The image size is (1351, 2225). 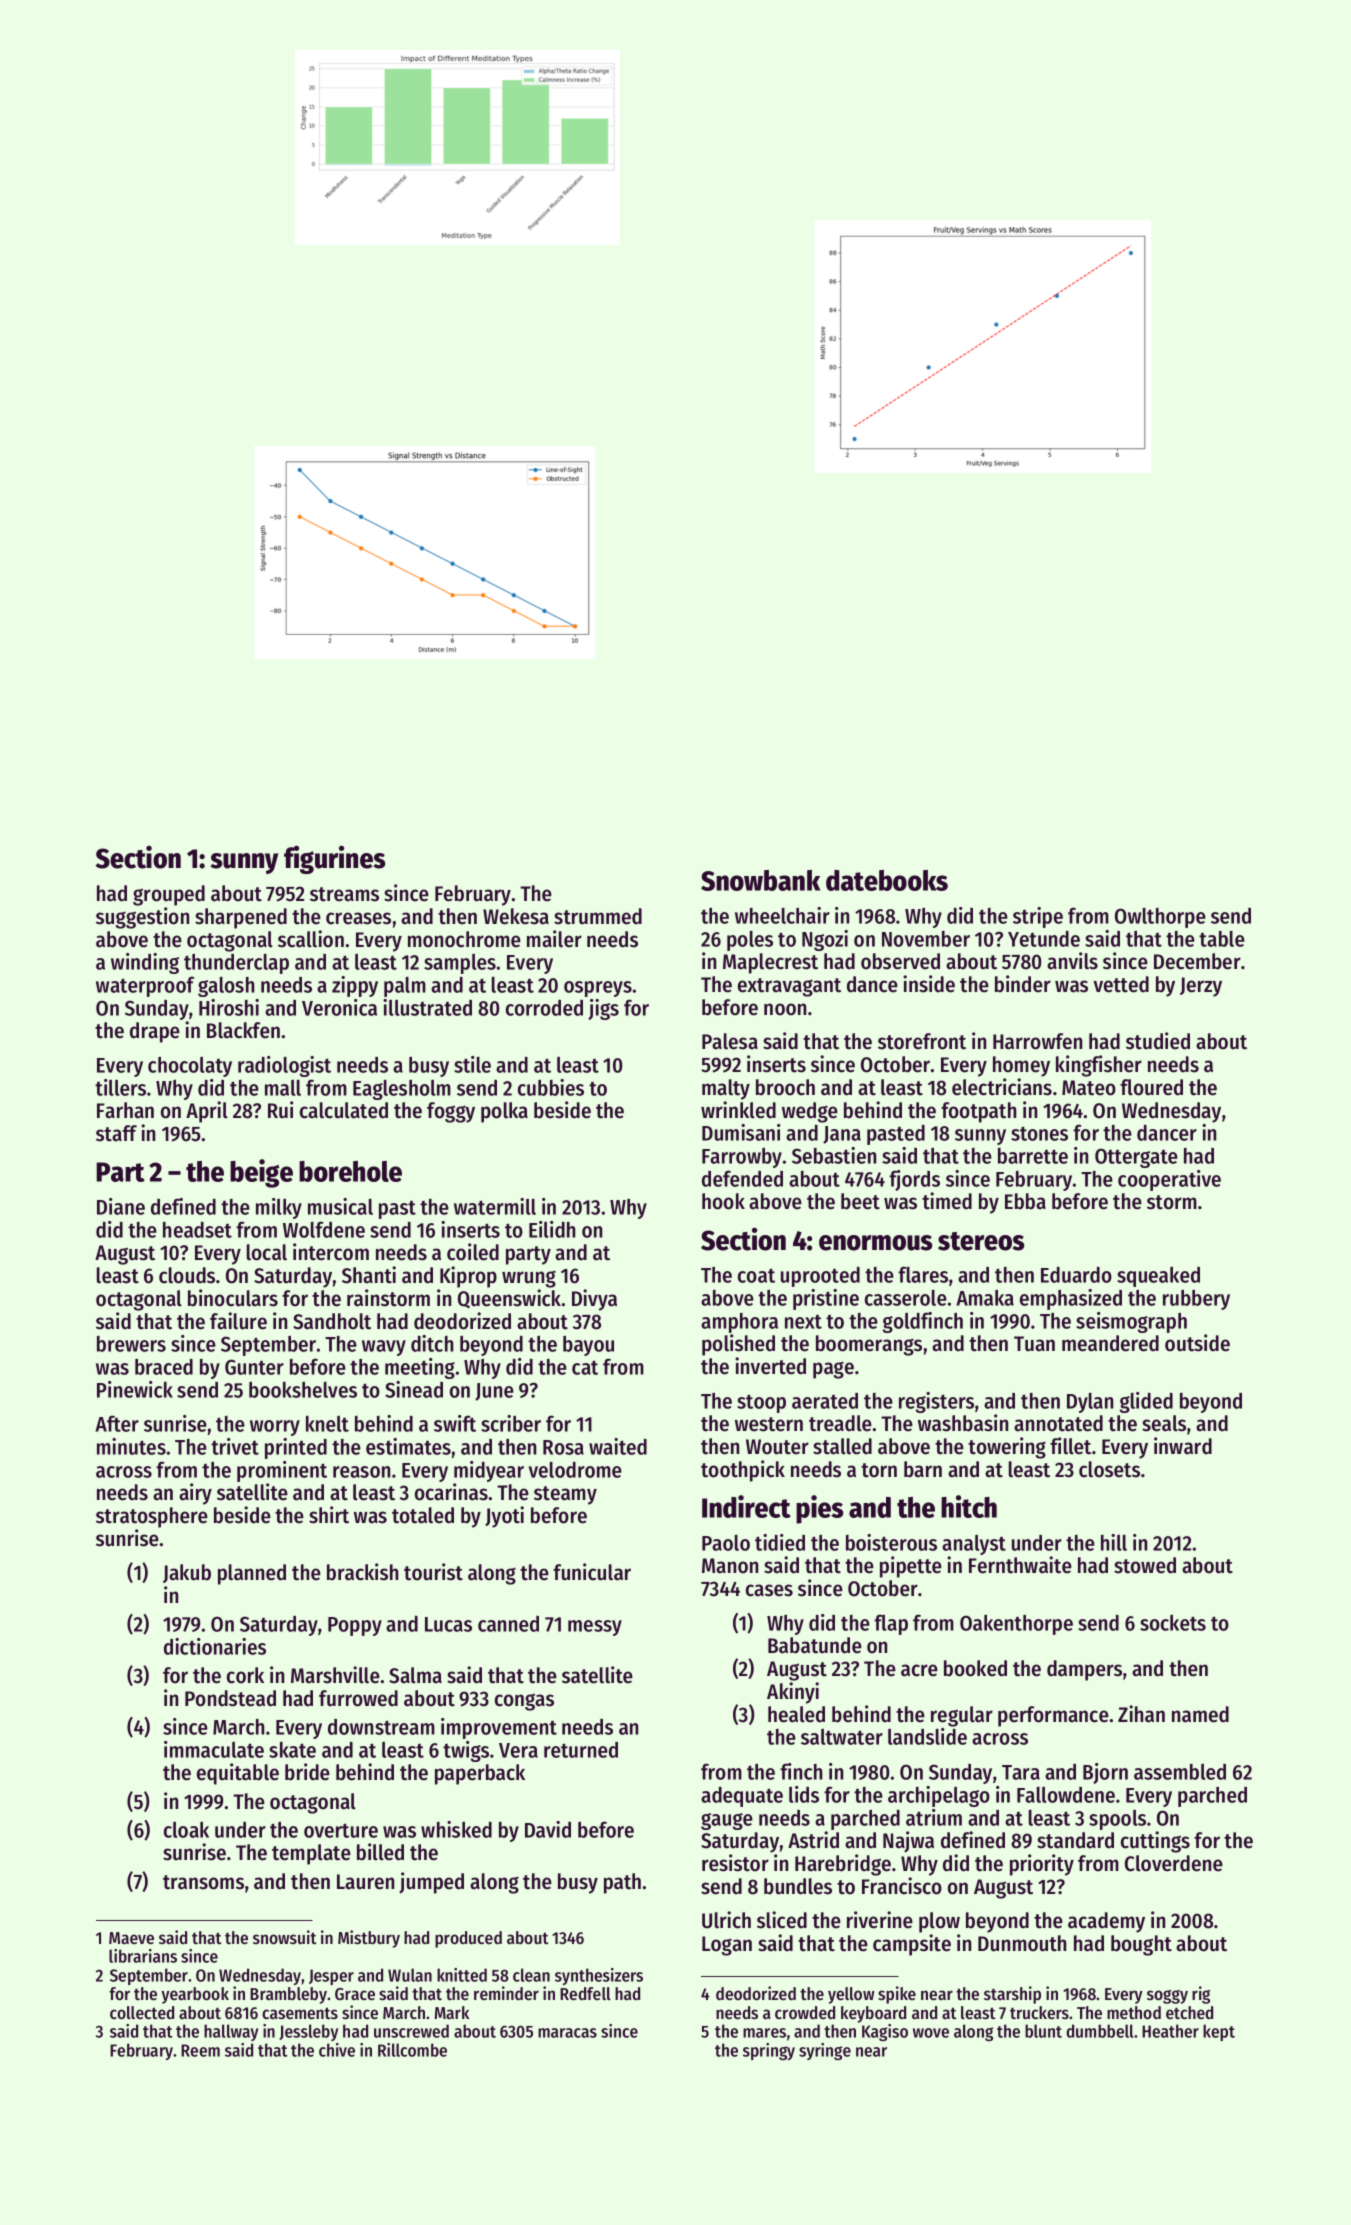 What do you see at coordinates (785, 1009) in the image?
I see `noon` at bounding box center [785, 1009].
